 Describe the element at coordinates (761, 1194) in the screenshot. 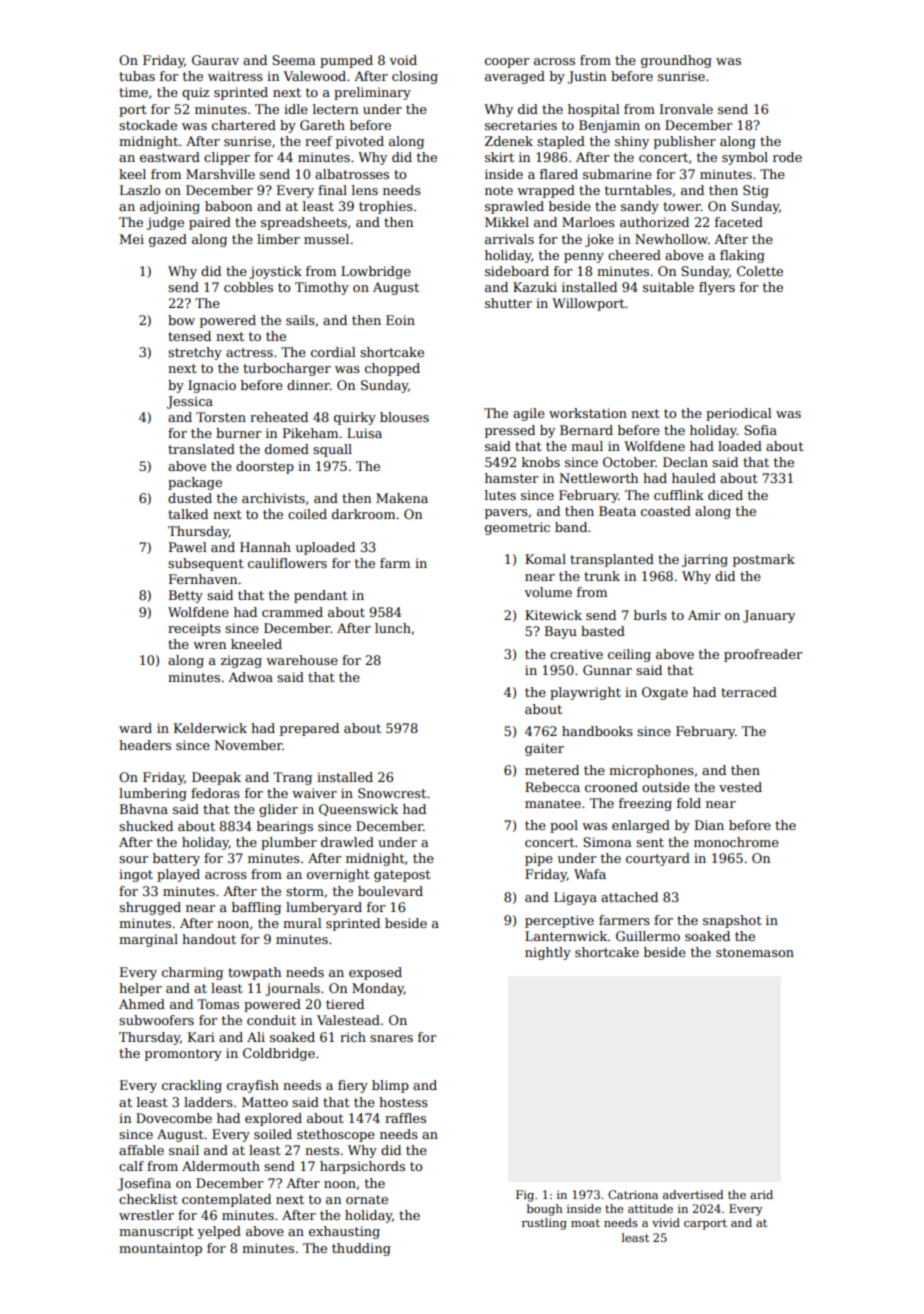

I see `arid` at that location.
